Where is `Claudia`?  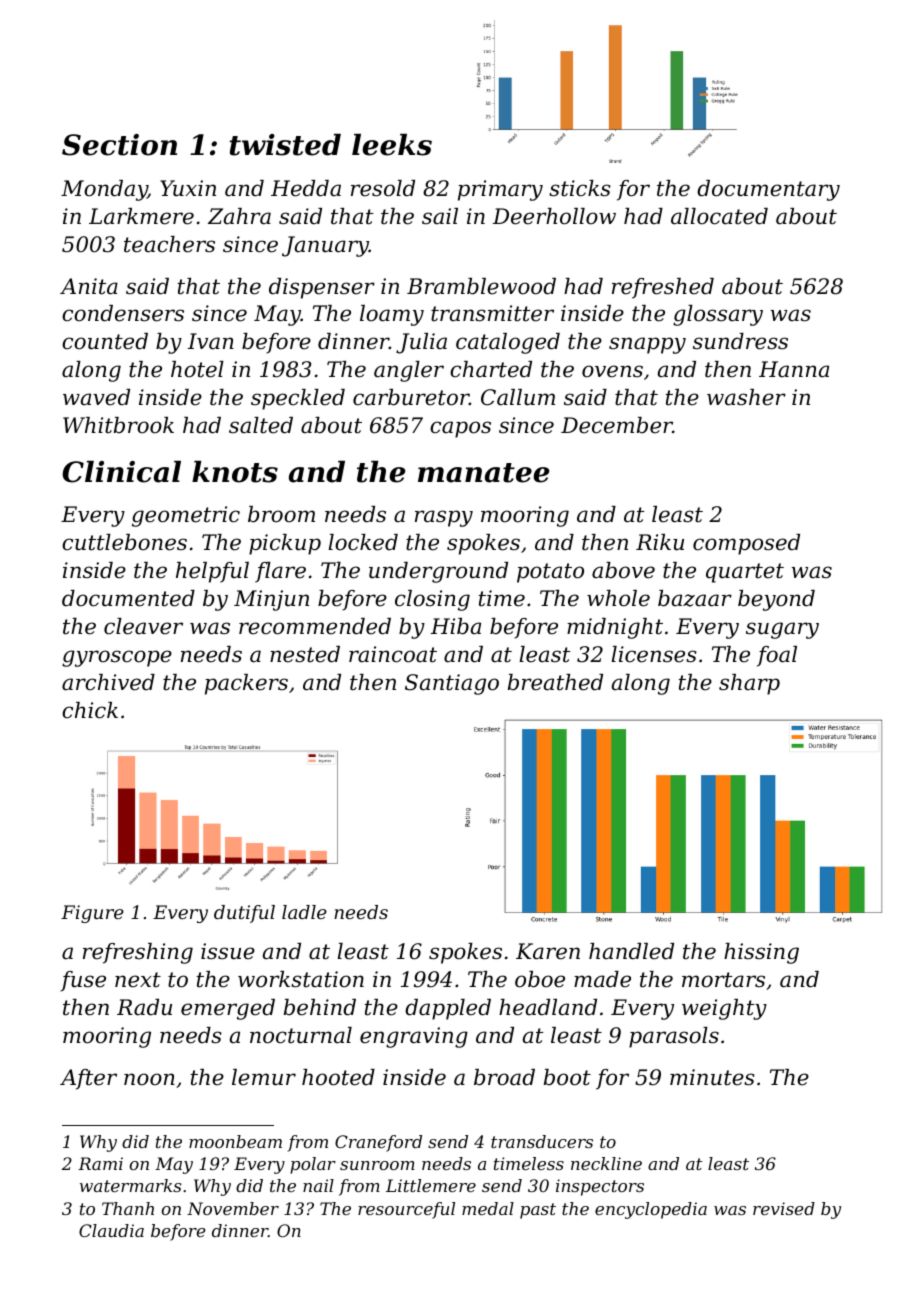
Claudia is located at coordinates (111, 1230).
